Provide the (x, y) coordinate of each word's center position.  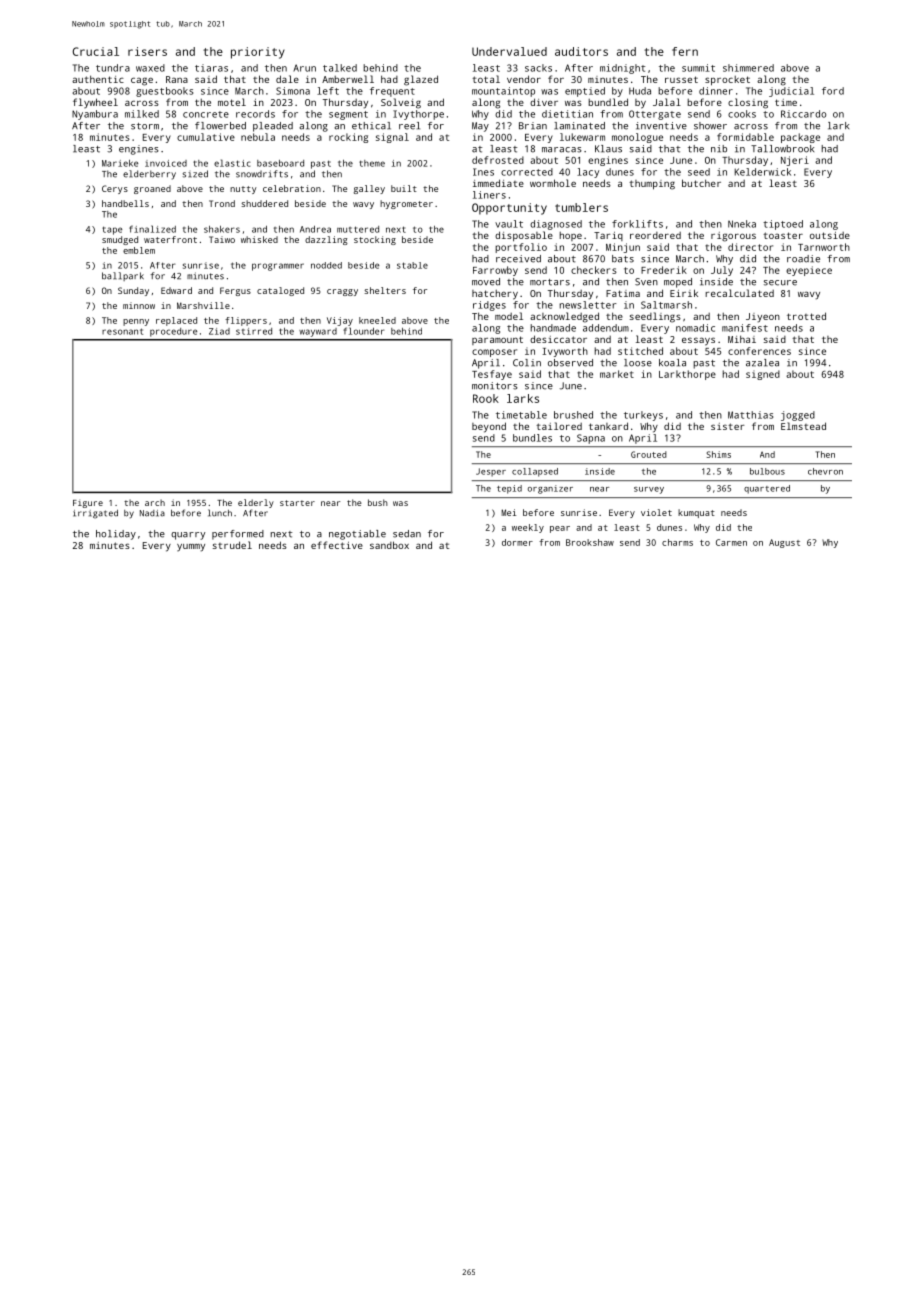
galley (369, 189)
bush (378, 502)
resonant (122, 331)
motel (232, 102)
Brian (533, 126)
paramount (497, 340)
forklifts (637, 224)
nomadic (695, 328)
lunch (220, 513)
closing (748, 103)
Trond (222, 203)
